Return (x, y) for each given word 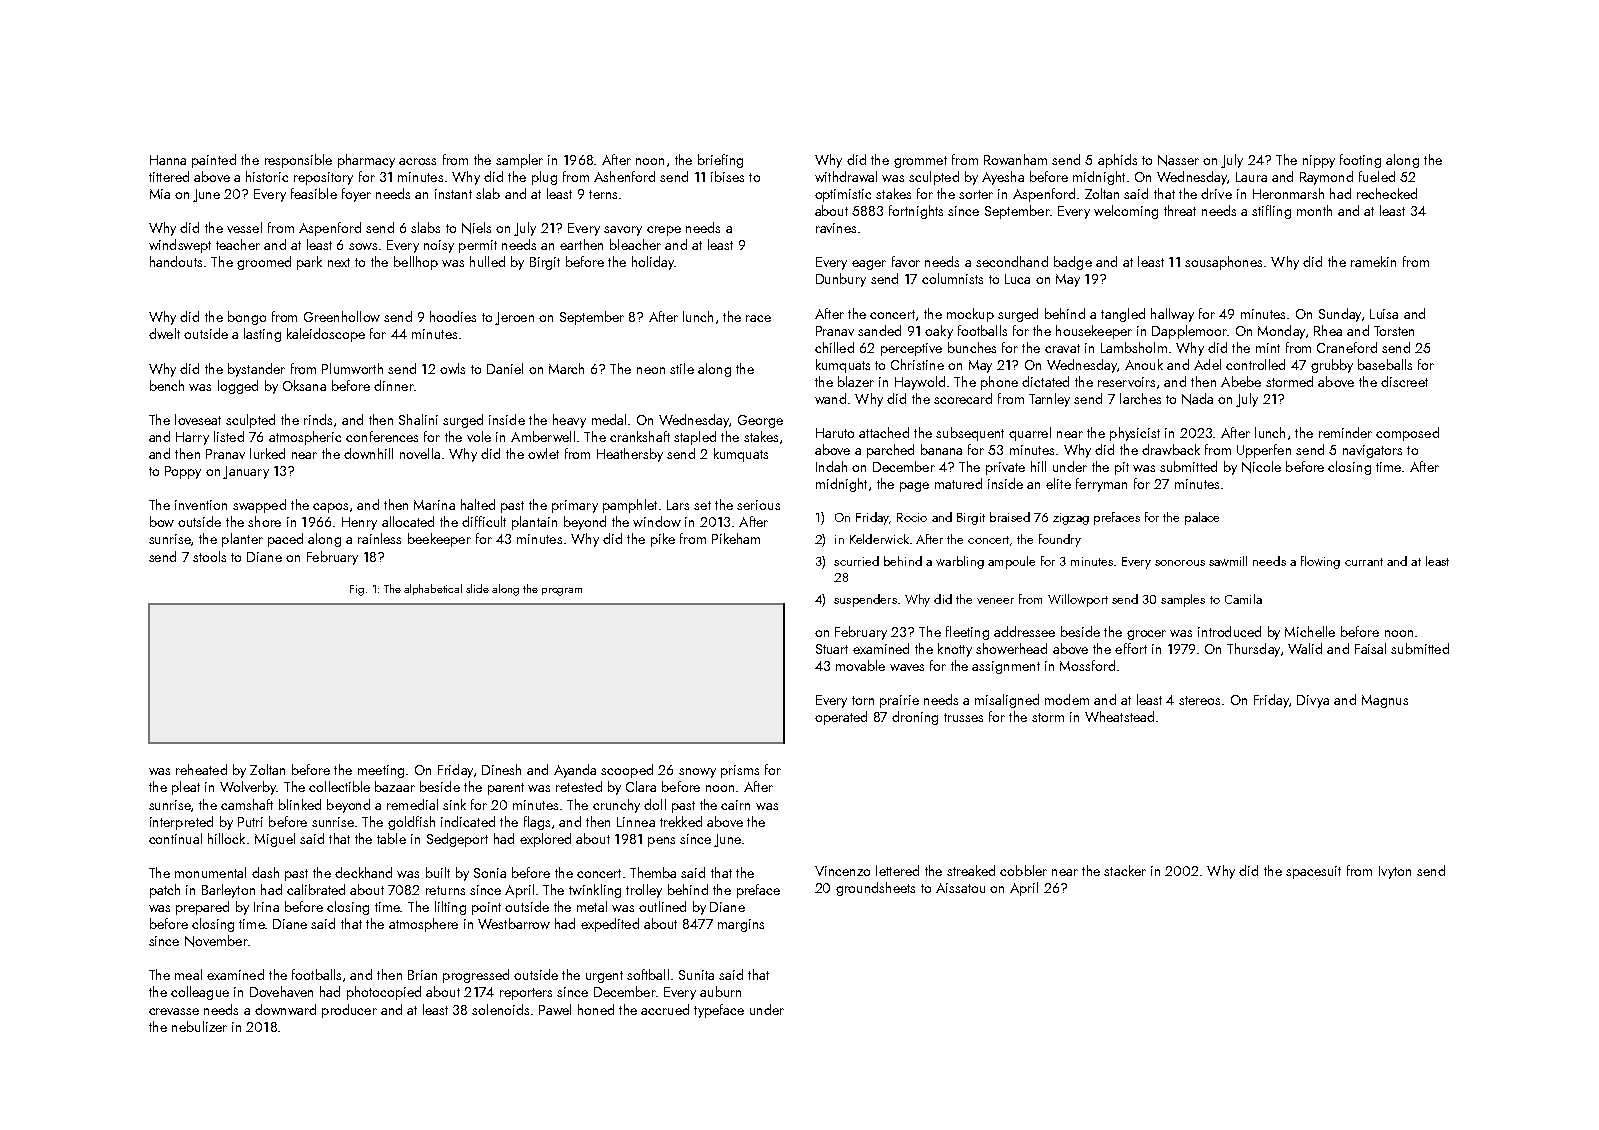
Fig (357, 590)
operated (841, 718)
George (760, 421)
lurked (267, 453)
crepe (664, 231)
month (1314, 210)
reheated (201, 769)
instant (453, 194)
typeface (719, 1011)
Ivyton (1395, 872)
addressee (1024, 631)
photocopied (384, 993)
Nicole (1261, 467)
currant (1364, 562)
